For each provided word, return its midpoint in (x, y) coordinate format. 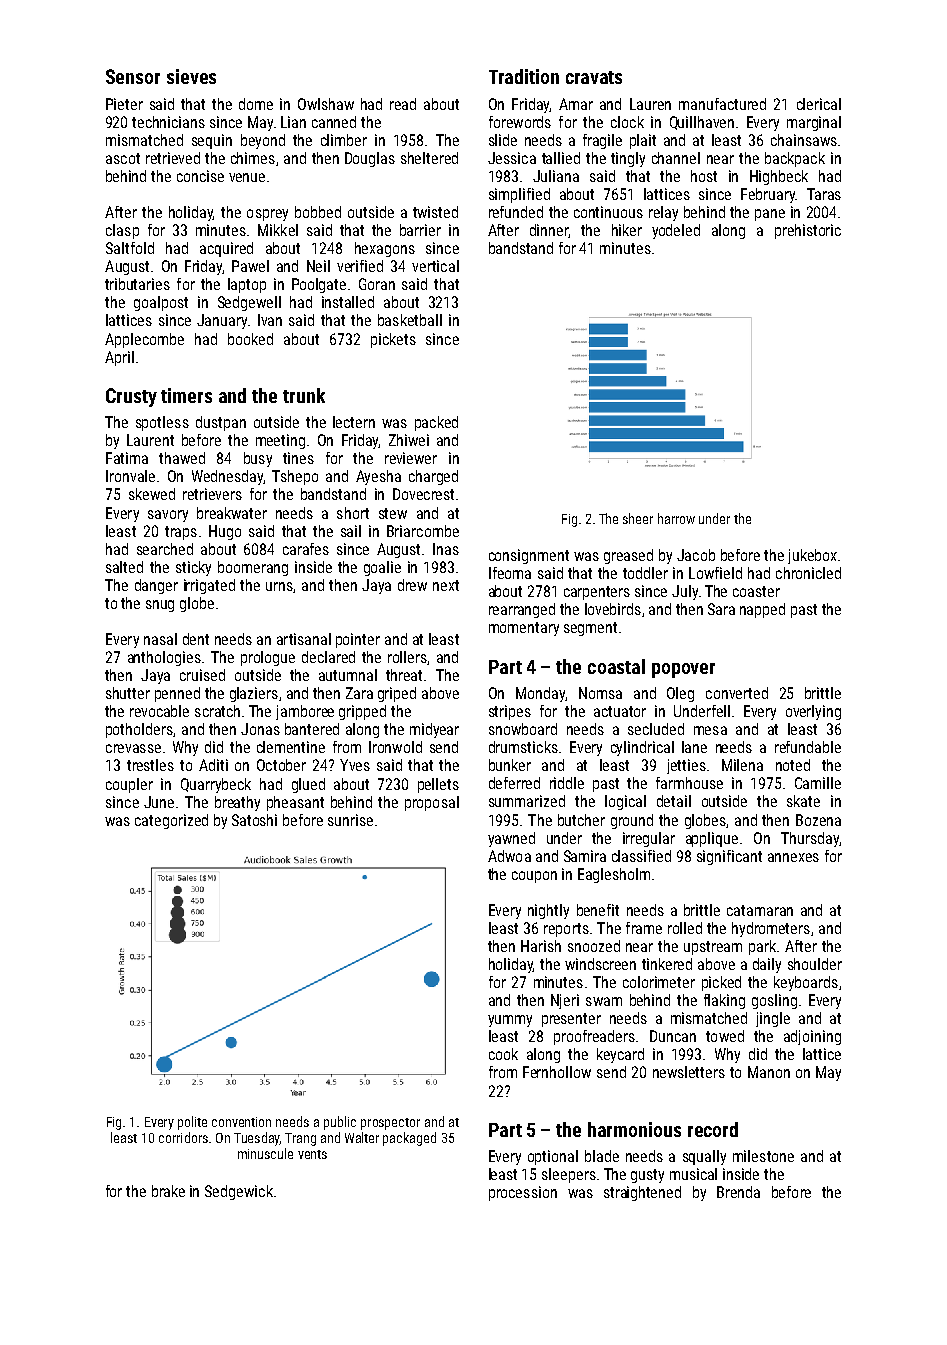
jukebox (812, 556)
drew (412, 585)
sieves (191, 76)
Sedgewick (239, 1192)
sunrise (350, 820)
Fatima (127, 458)
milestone (763, 1156)
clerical (819, 104)
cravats (594, 77)
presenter (571, 1020)
